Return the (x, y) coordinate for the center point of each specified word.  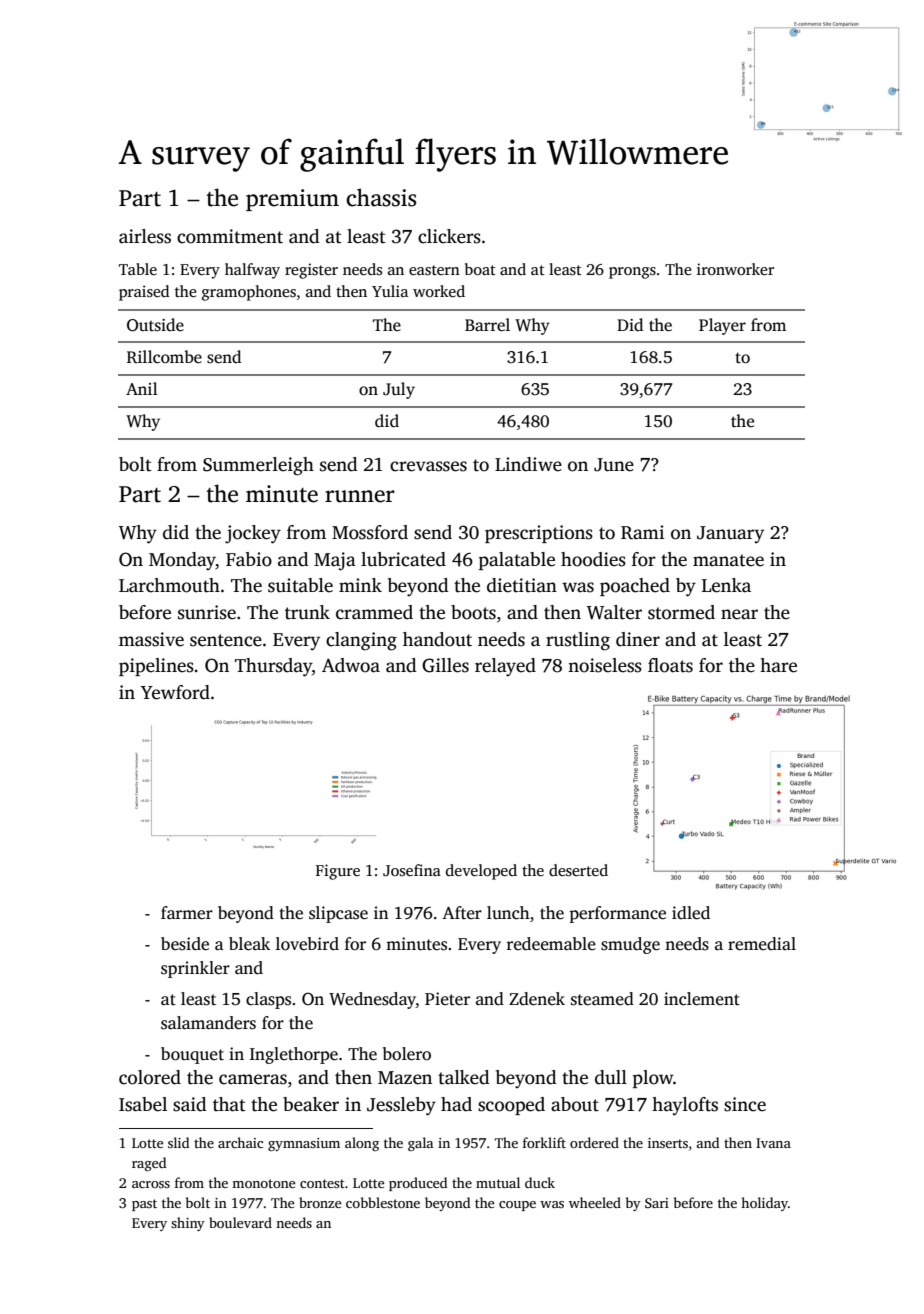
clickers (449, 236)
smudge (630, 945)
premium (292, 200)
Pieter (447, 999)
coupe (517, 1206)
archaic (240, 1142)
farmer (187, 913)
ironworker (735, 269)
